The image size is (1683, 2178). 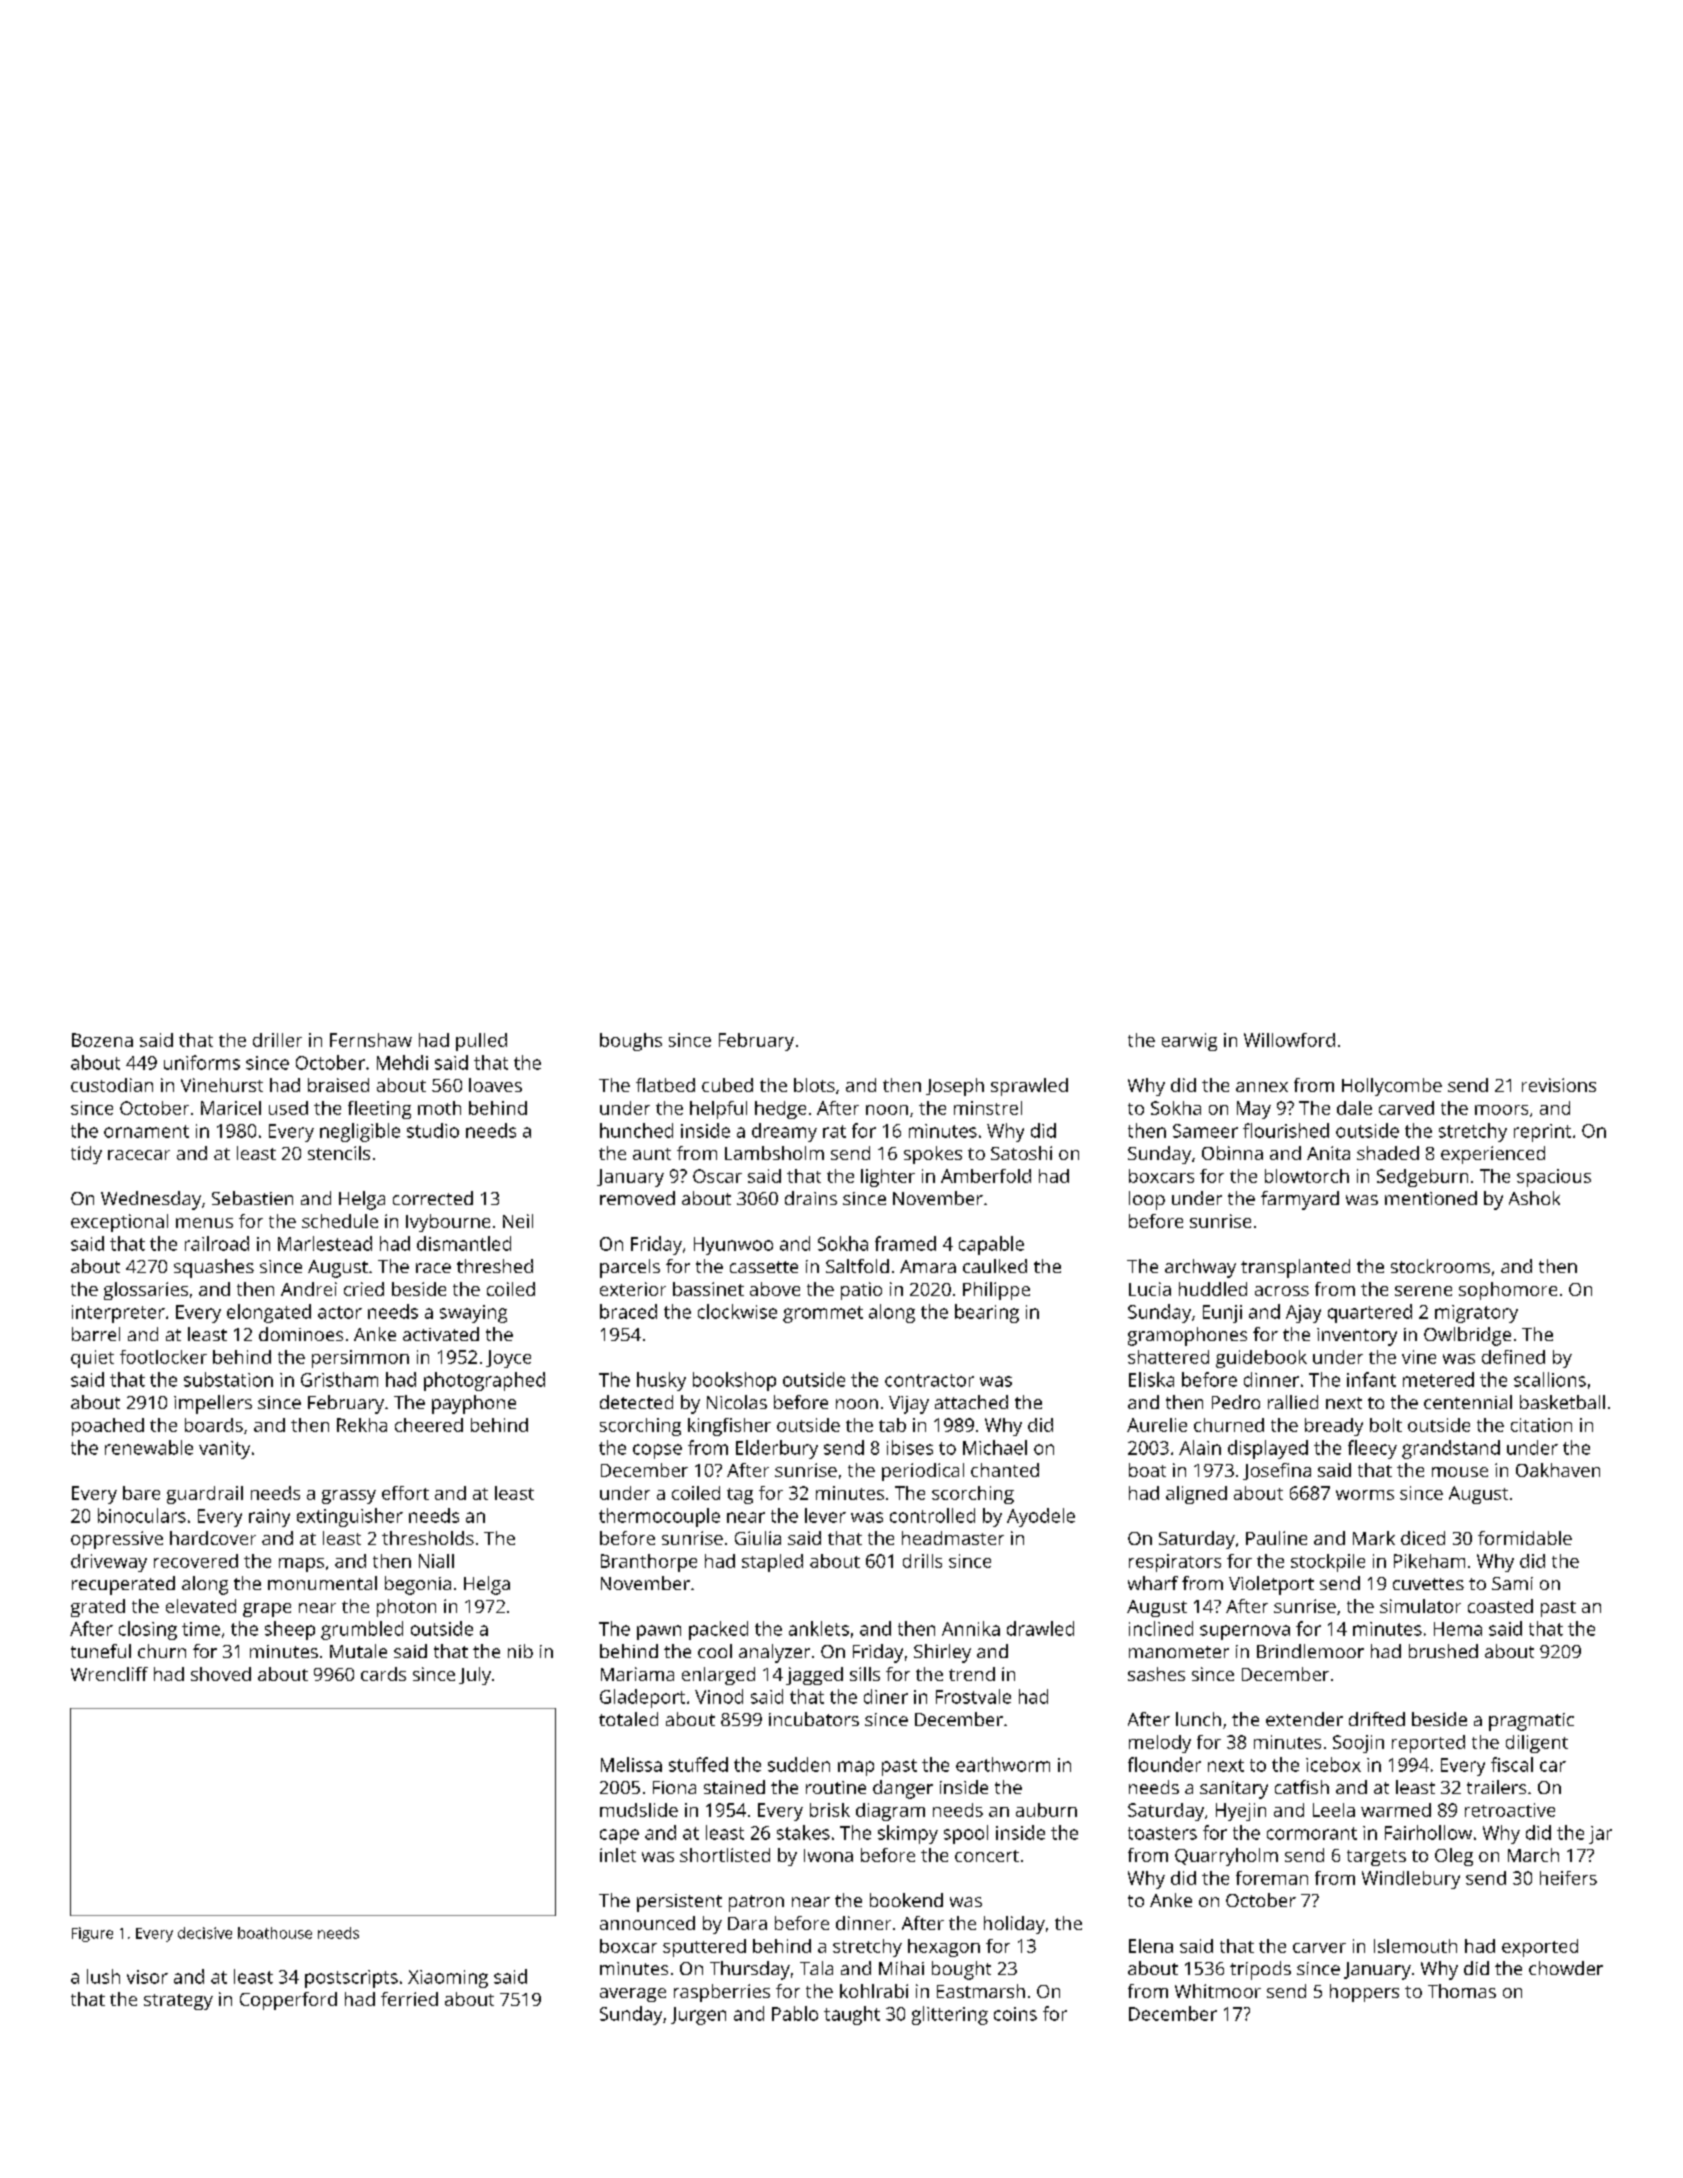 What do you see at coordinates (1005, 1470) in the document?
I see `chanted` at bounding box center [1005, 1470].
